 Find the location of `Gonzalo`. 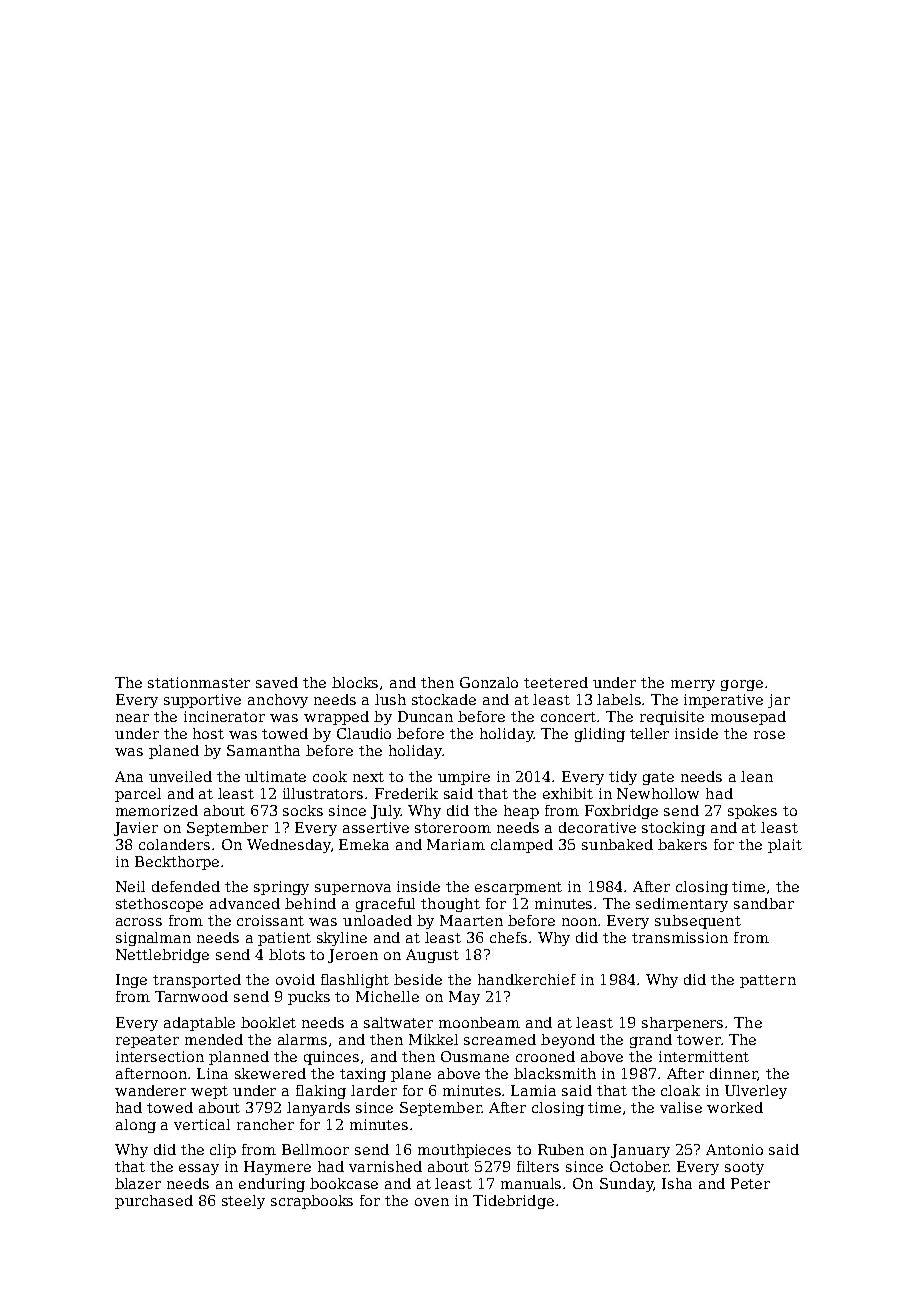

Gonzalo is located at coordinates (489, 682).
